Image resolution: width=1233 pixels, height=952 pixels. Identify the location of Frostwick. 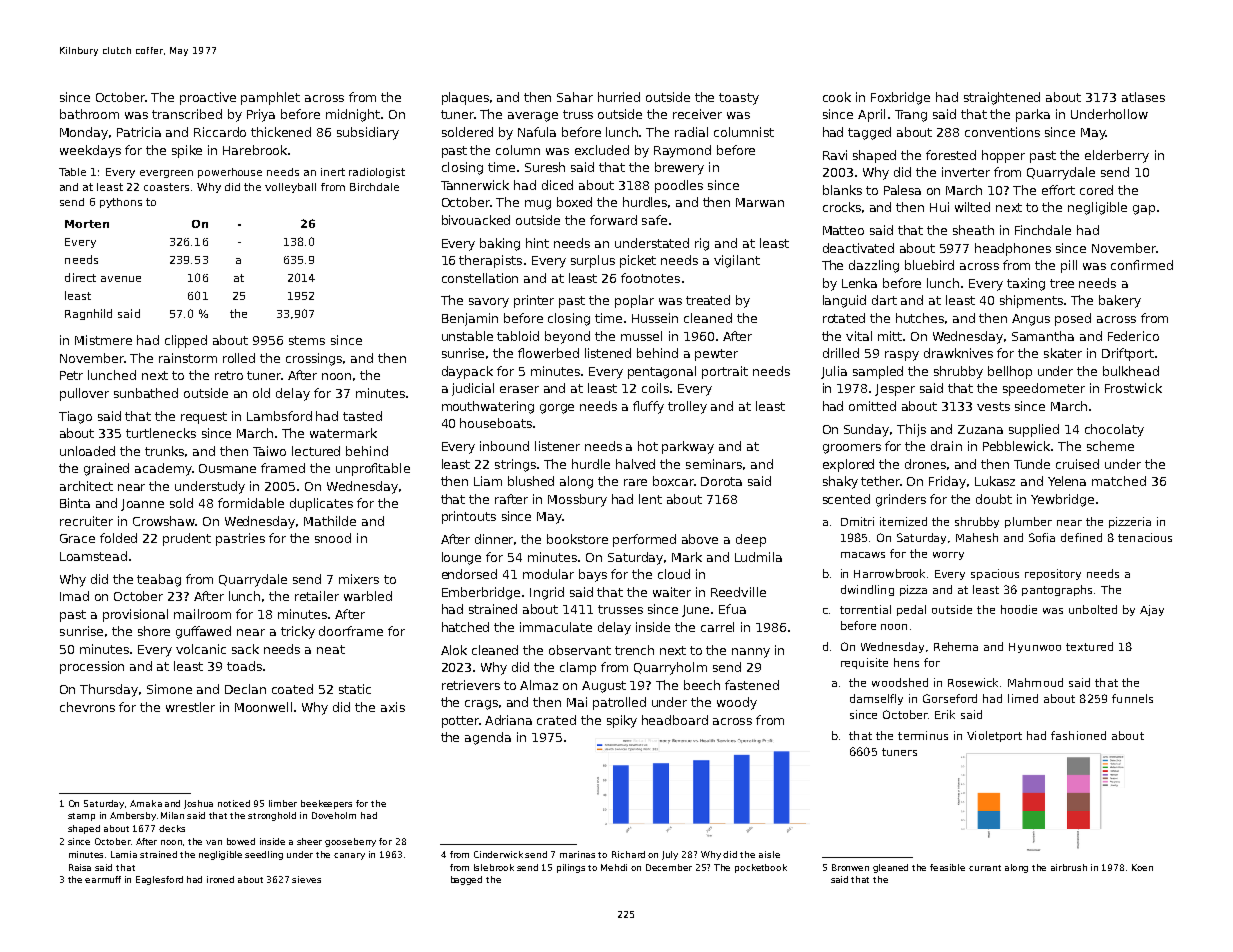
(1133, 388).
